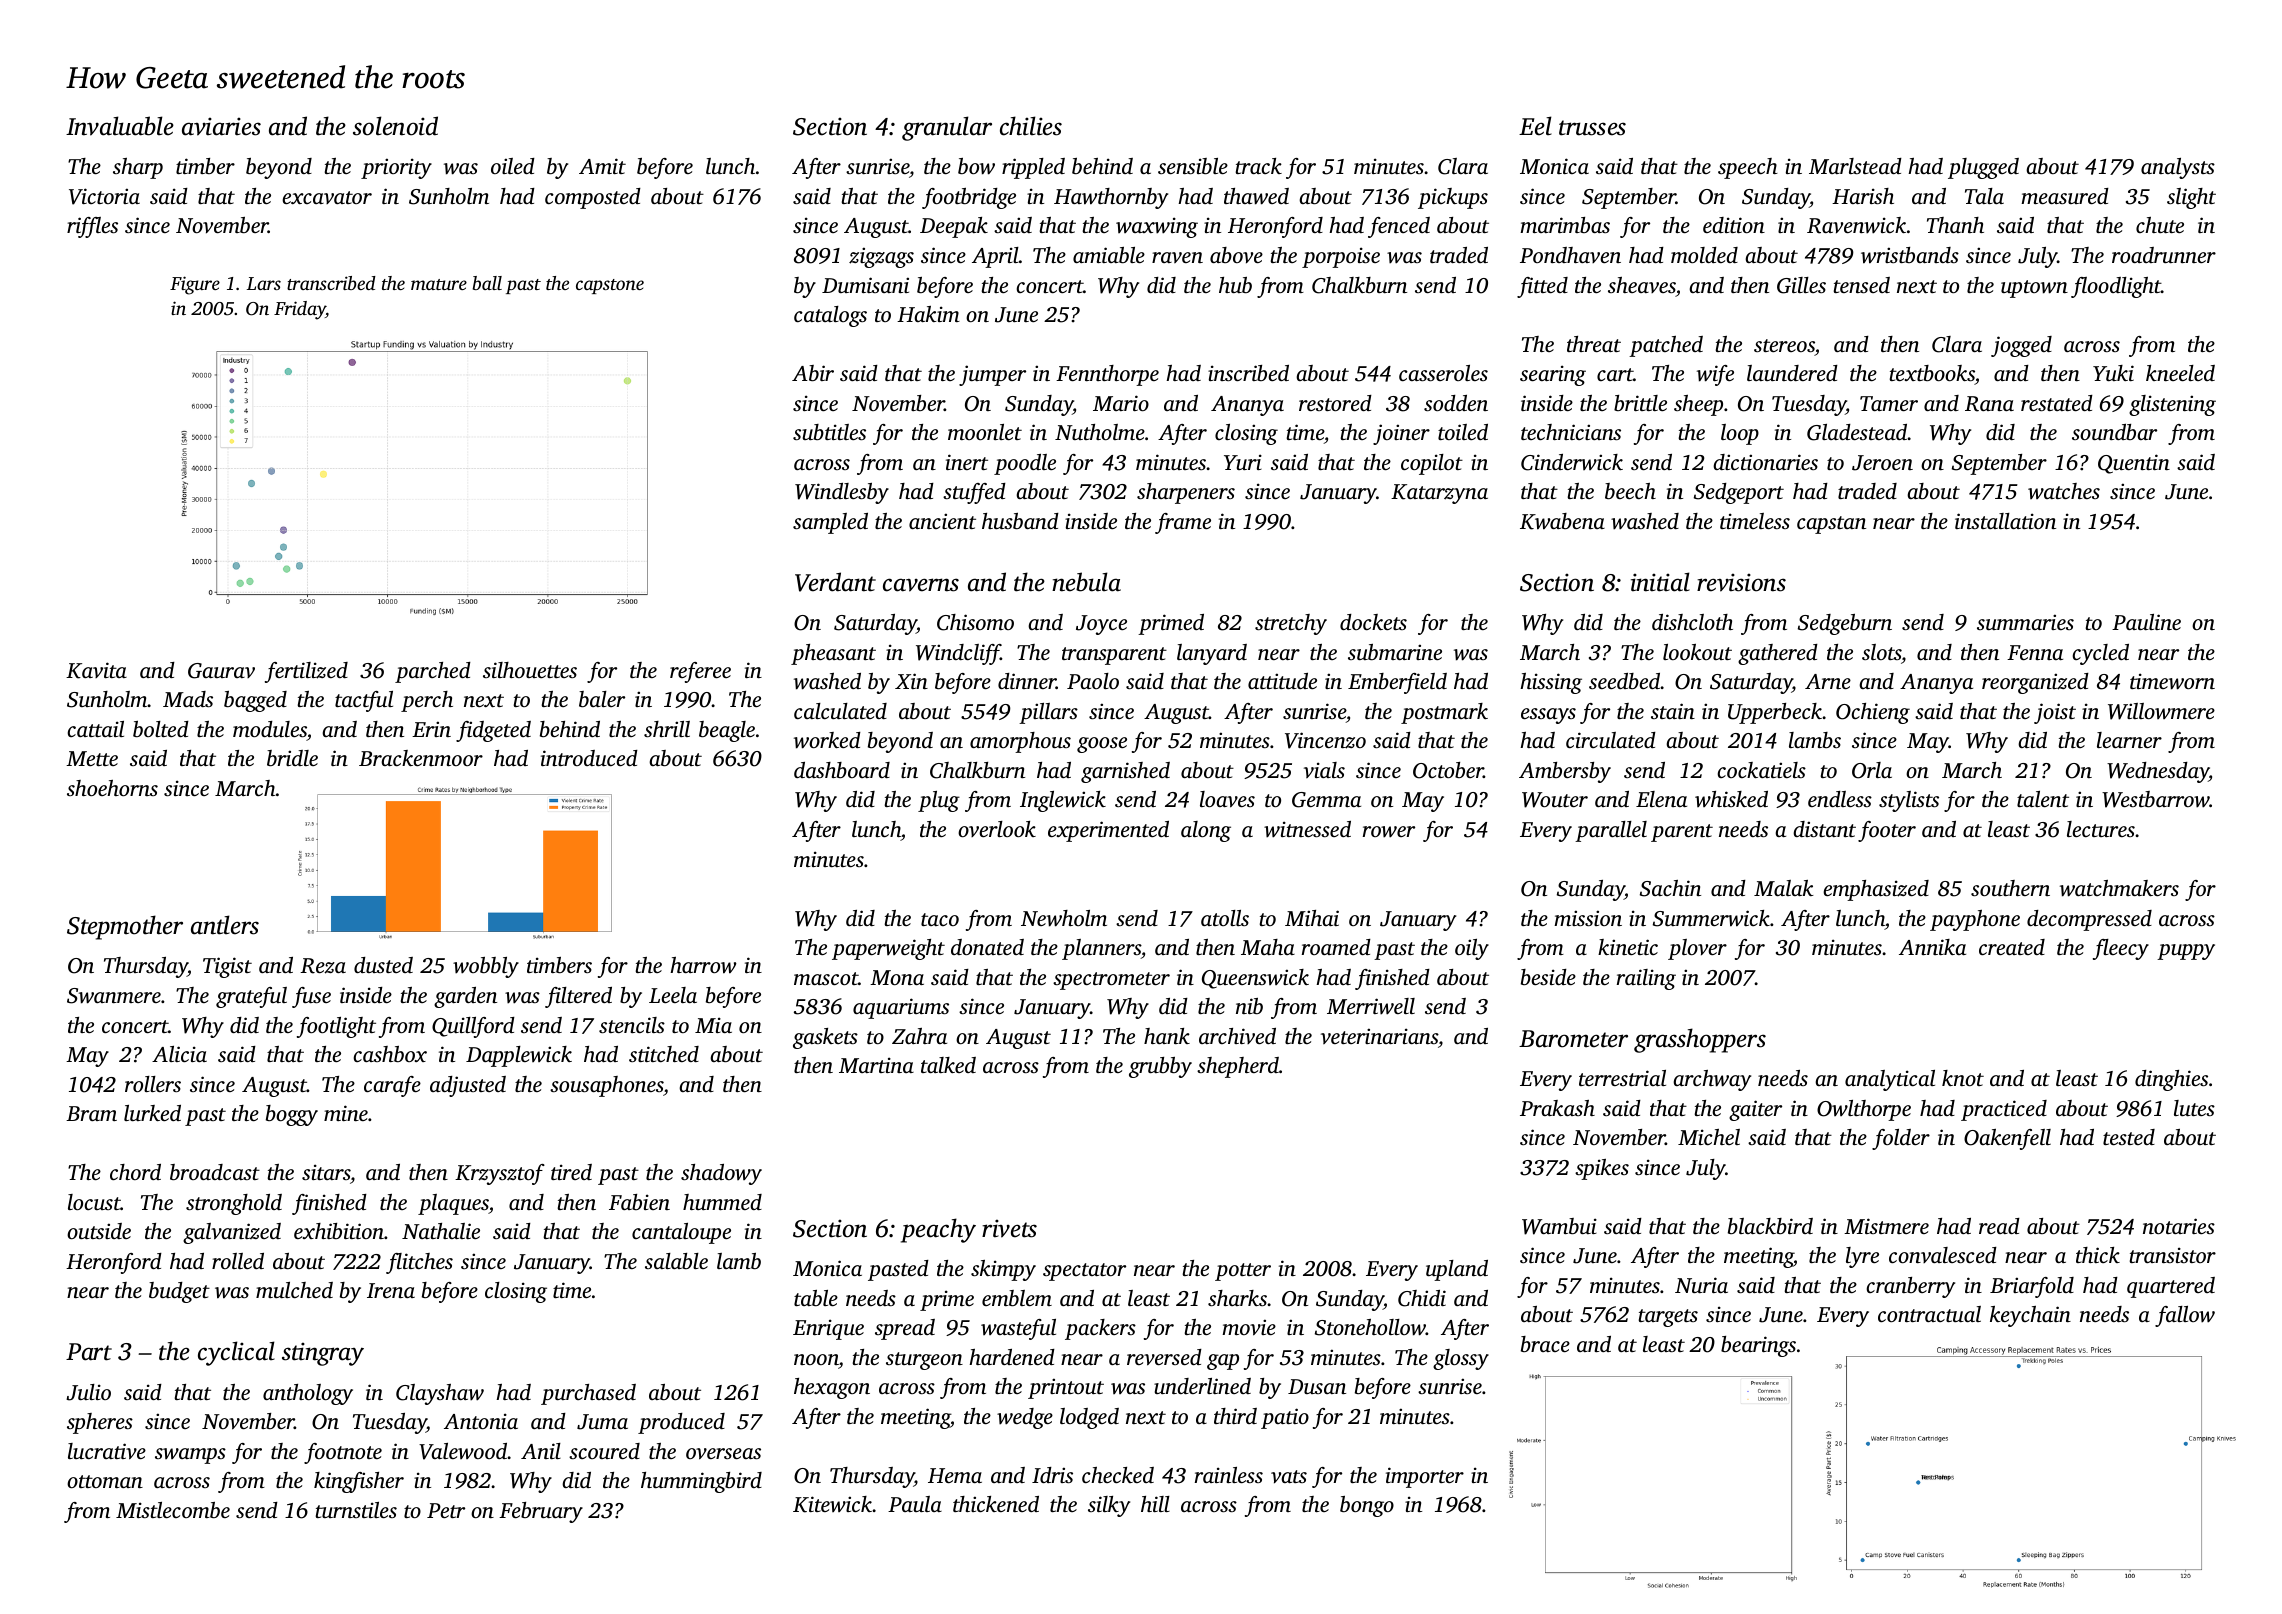 Image resolution: width=2282 pixels, height=1614 pixels. What do you see at coordinates (1592, 128) in the screenshot?
I see `trusses` at bounding box center [1592, 128].
